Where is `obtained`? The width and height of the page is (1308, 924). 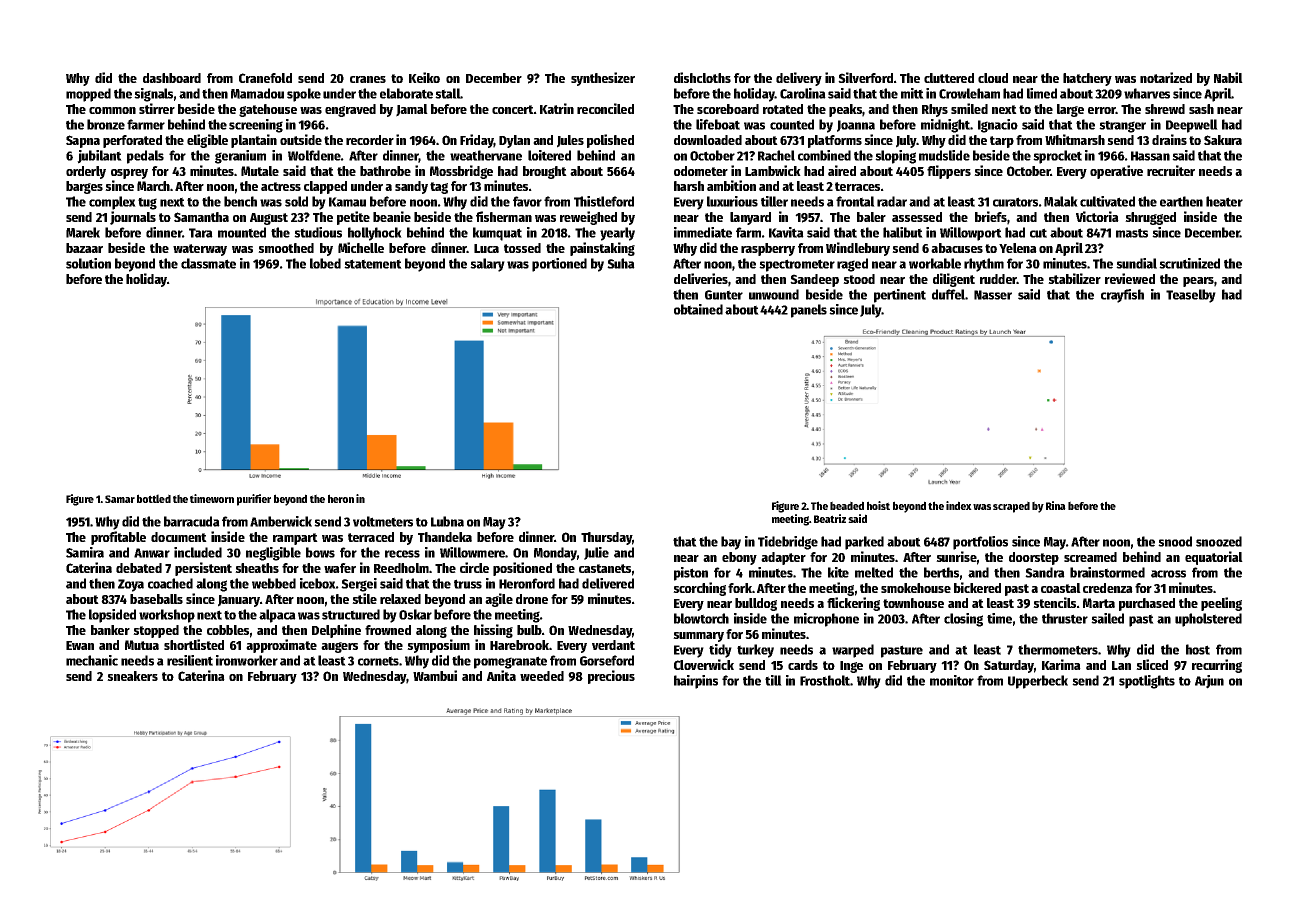
obtained is located at coordinates (698, 309).
